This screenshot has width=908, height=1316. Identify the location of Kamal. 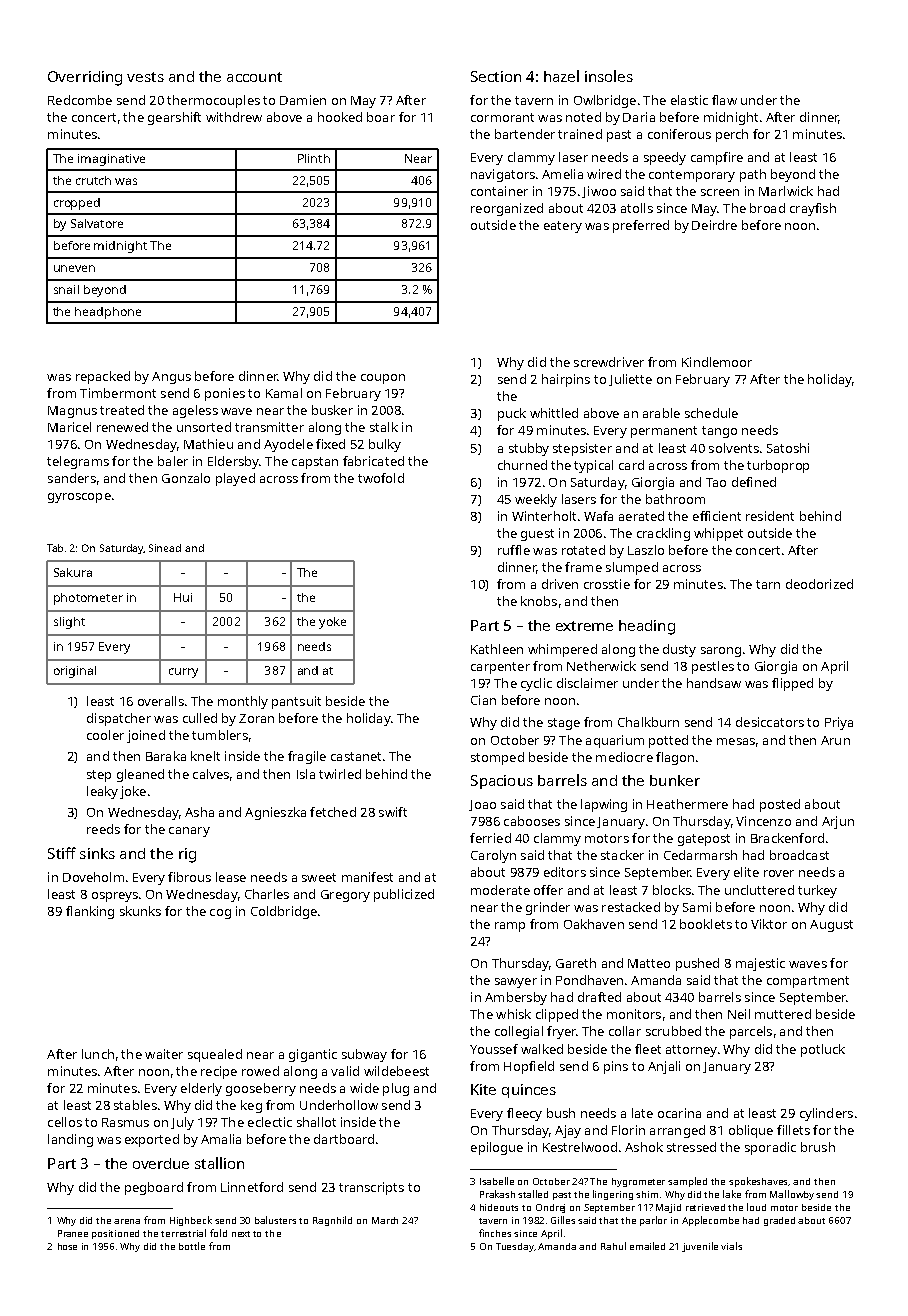
(284, 393).
